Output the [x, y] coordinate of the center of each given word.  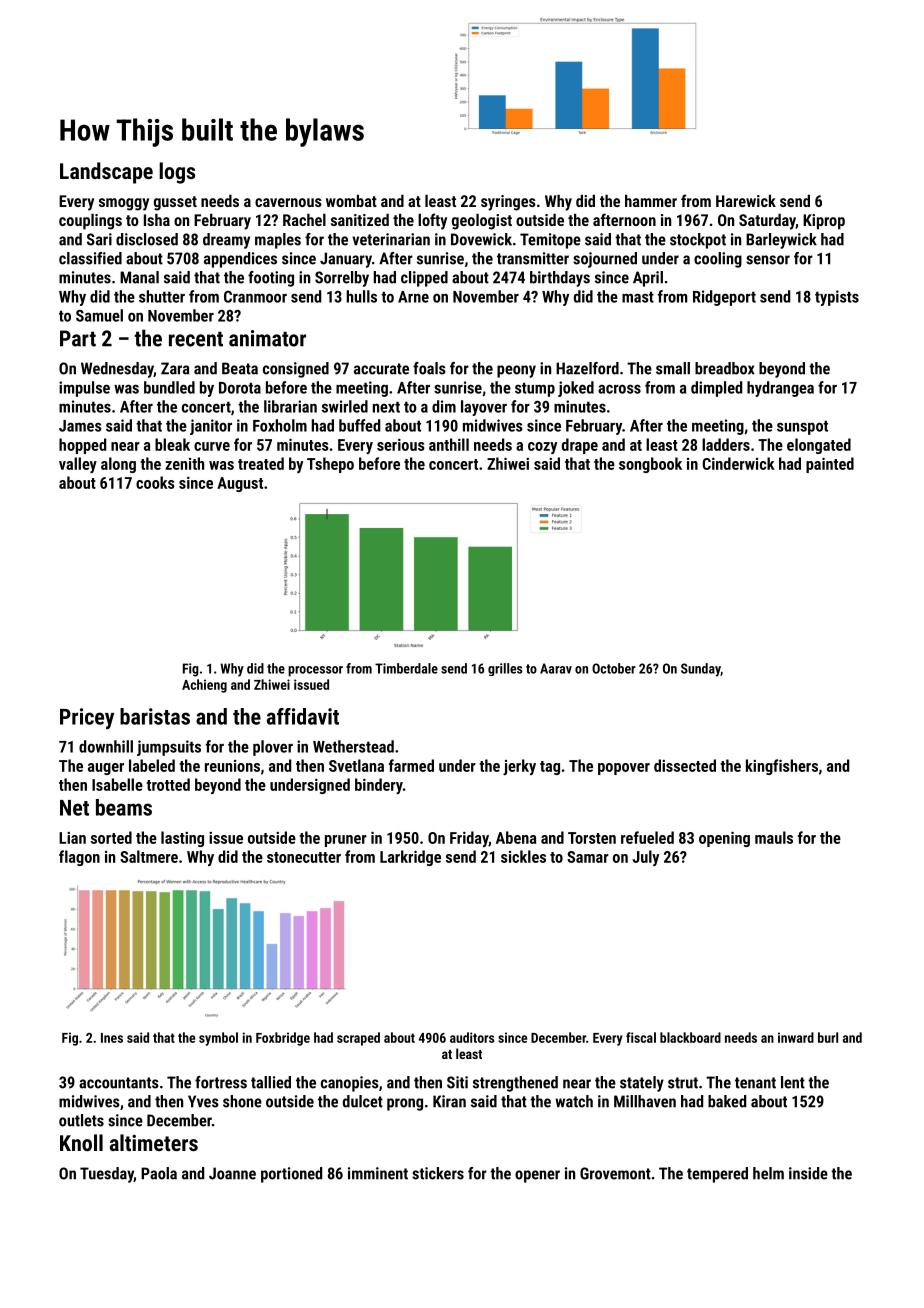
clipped [424, 279]
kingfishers [782, 767]
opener [537, 1176]
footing [271, 279]
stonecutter [304, 857]
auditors [472, 1037]
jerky [519, 767]
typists [837, 298]
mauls [774, 837]
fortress [221, 1082]
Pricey [87, 718]
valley [78, 465]
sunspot [802, 427]
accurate [381, 369]
